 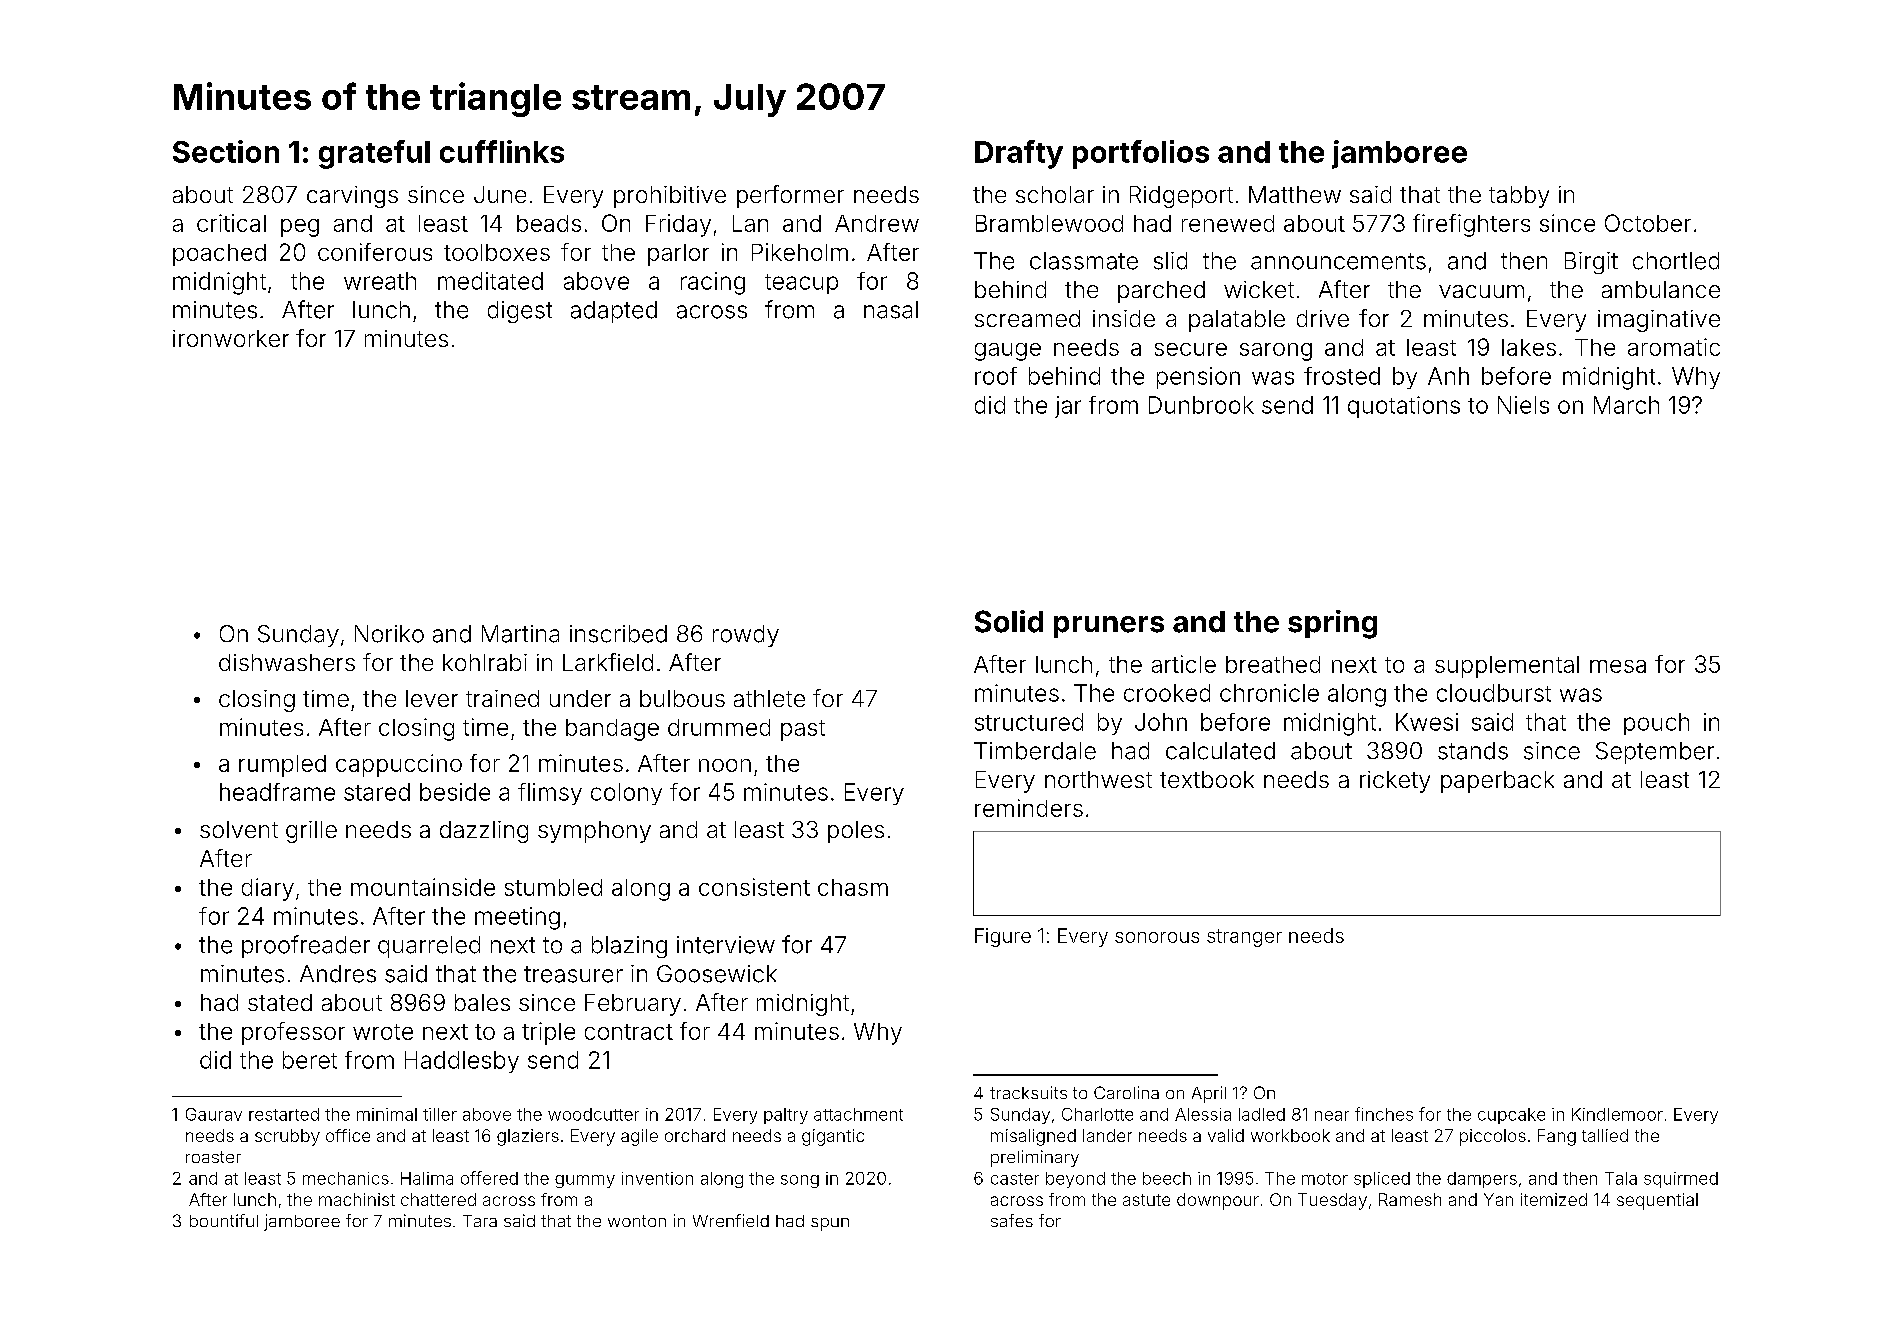 I want to click on past, so click(x=803, y=730).
